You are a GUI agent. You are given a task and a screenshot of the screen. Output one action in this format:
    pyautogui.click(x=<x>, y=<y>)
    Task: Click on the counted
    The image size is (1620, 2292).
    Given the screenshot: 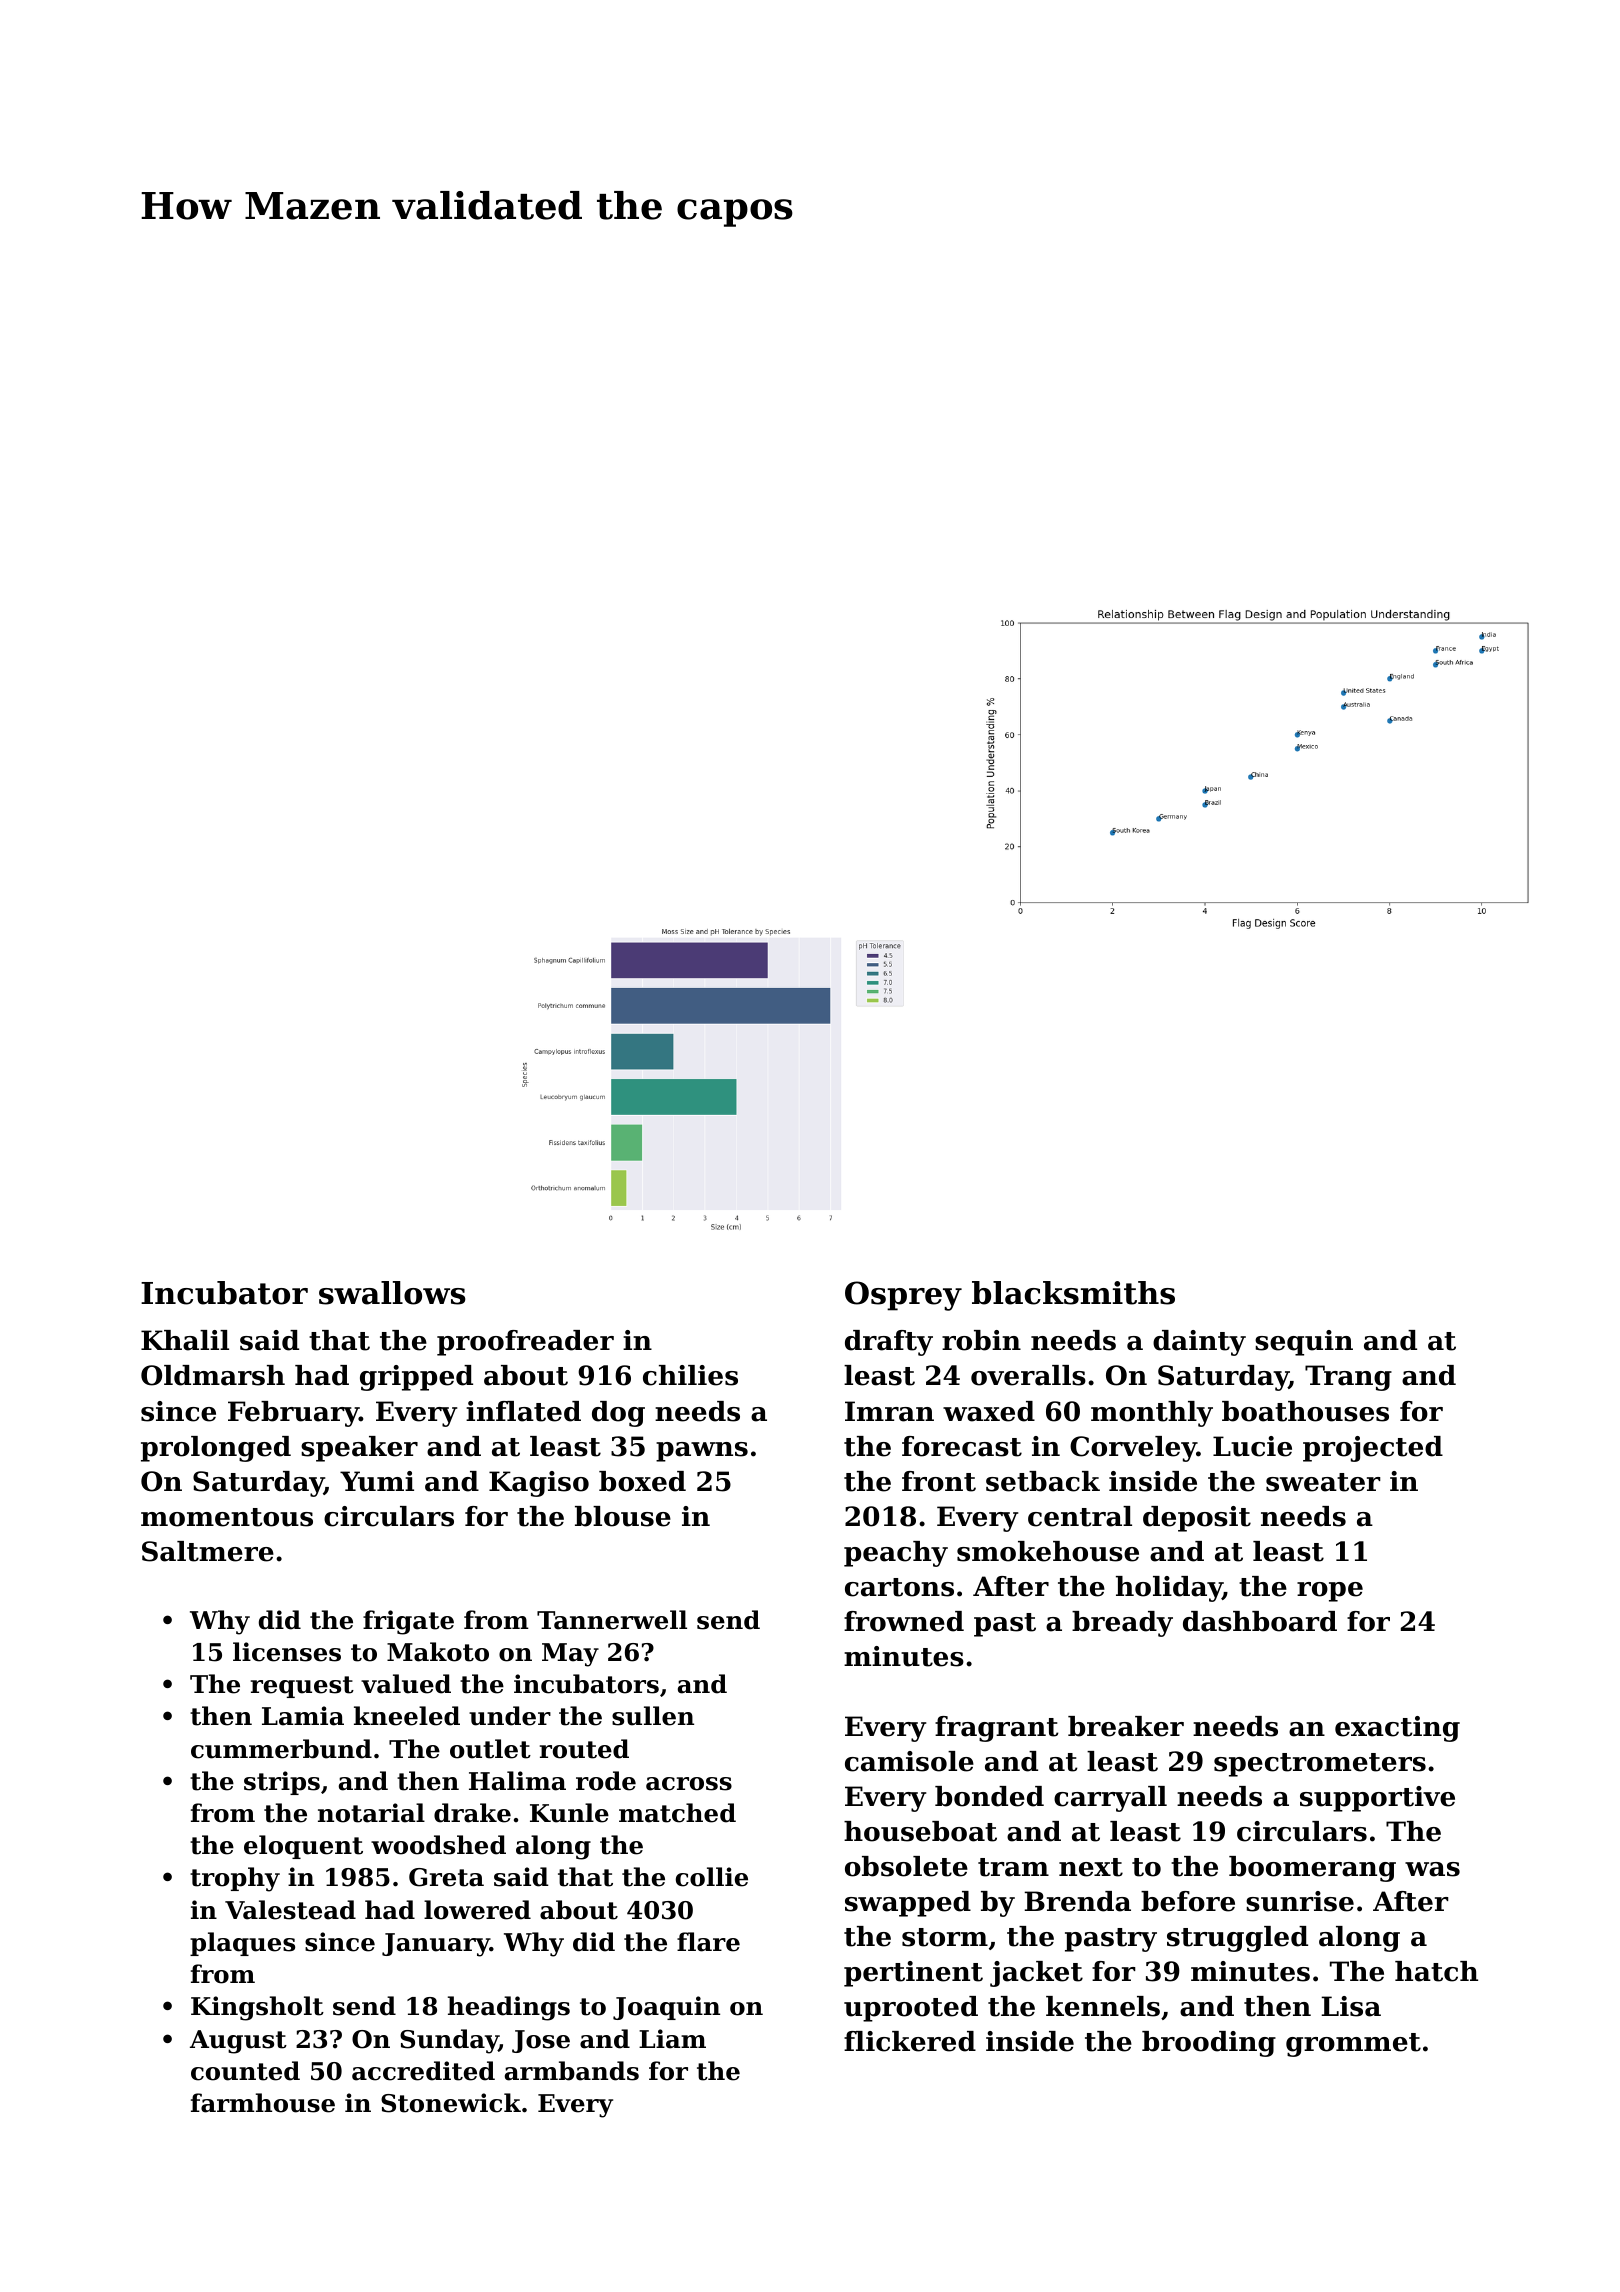 What is the action you would take?
    pyautogui.click(x=245, y=2071)
